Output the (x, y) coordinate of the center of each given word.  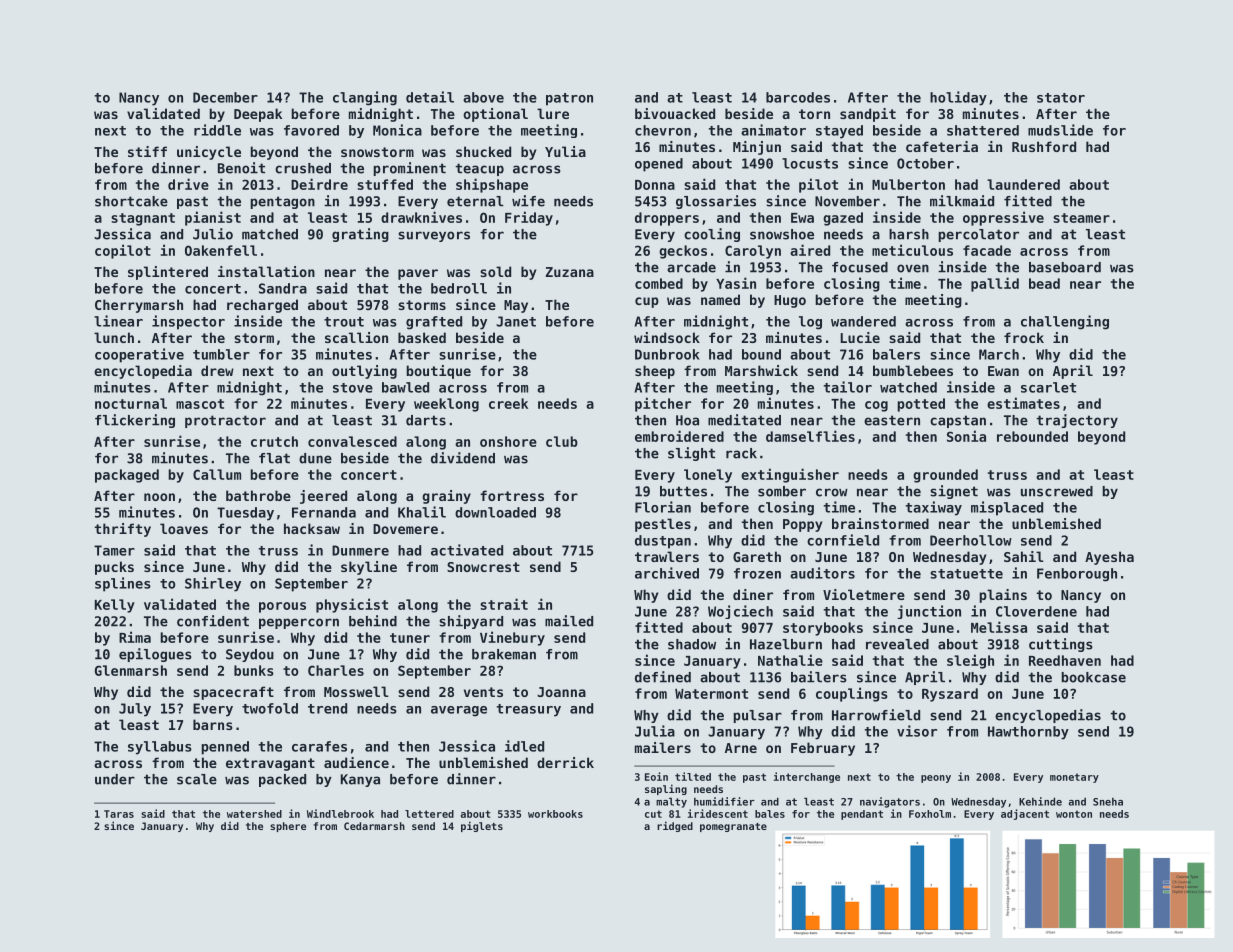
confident (213, 621)
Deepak (258, 115)
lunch (114, 337)
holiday (958, 98)
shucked (483, 151)
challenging (1065, 322)
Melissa (999, 627)
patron (569, 99)
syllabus (160, 748)
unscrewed (1057, 491)
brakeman (504, 654)
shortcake (131, 201)
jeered (323, 497)
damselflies (810, 436)
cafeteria (942, 146)
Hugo (790, 301)
